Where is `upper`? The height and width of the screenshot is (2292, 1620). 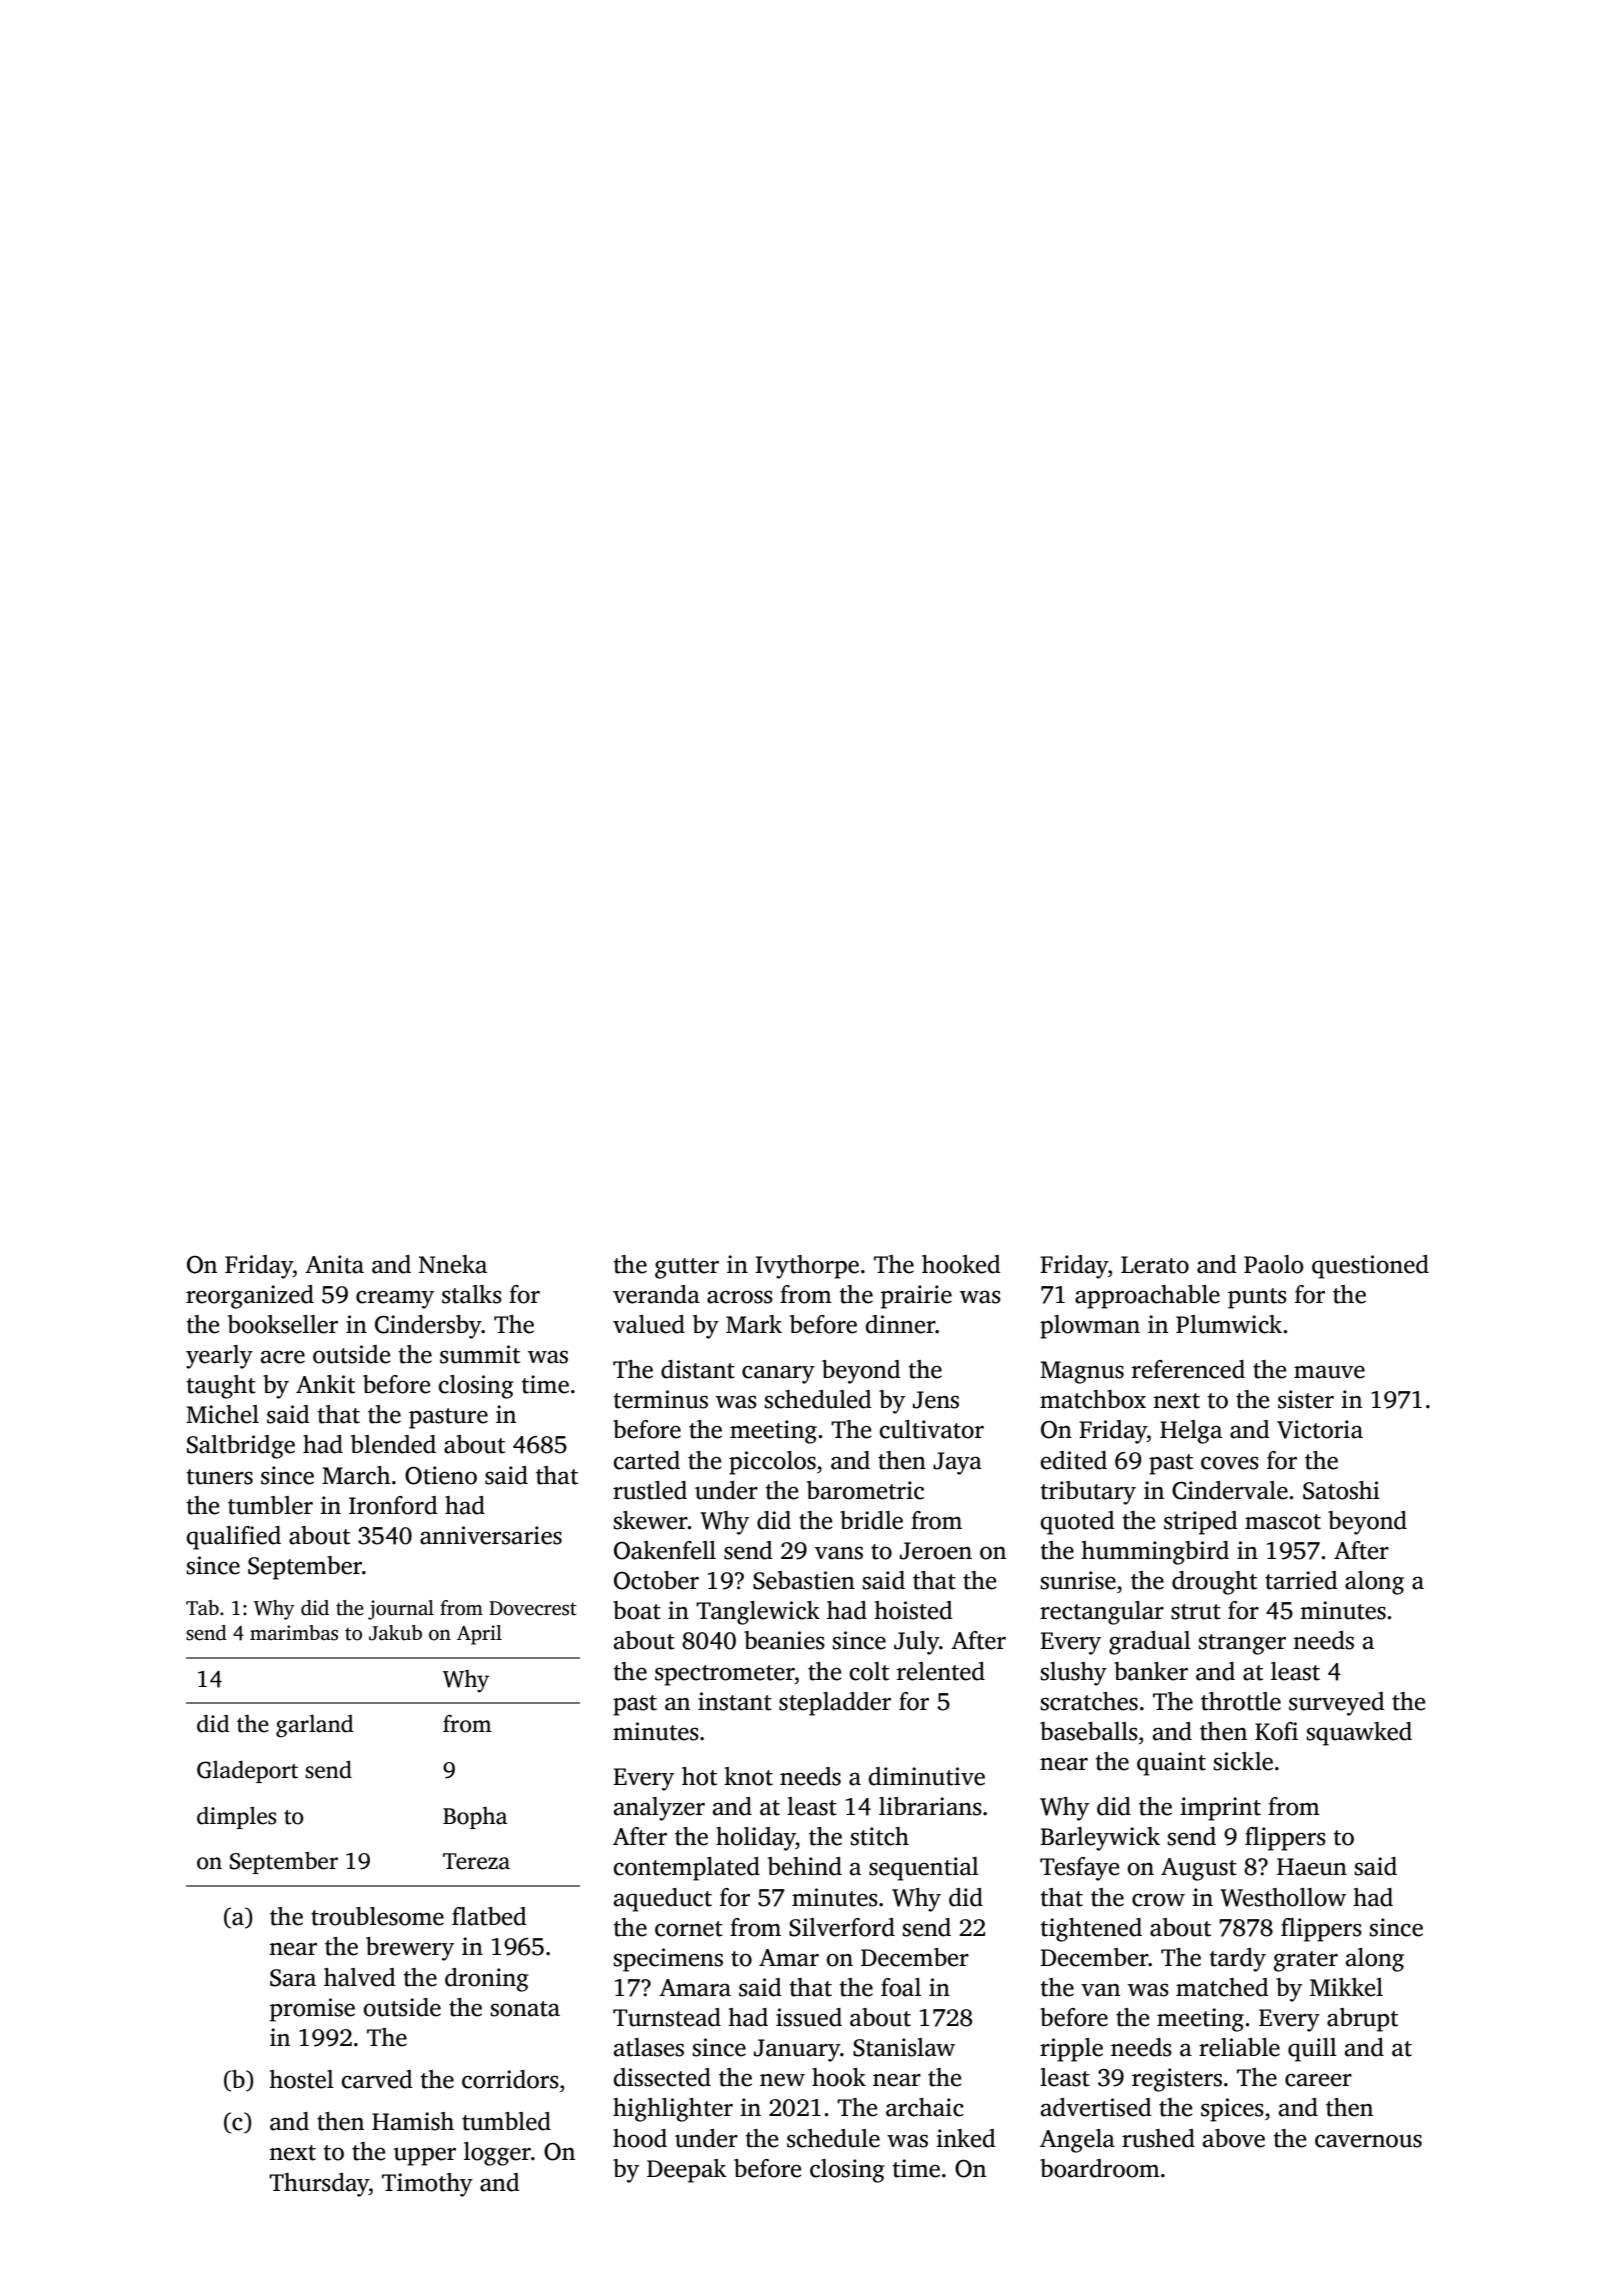 upper is located at coordinates (425, 2157).
